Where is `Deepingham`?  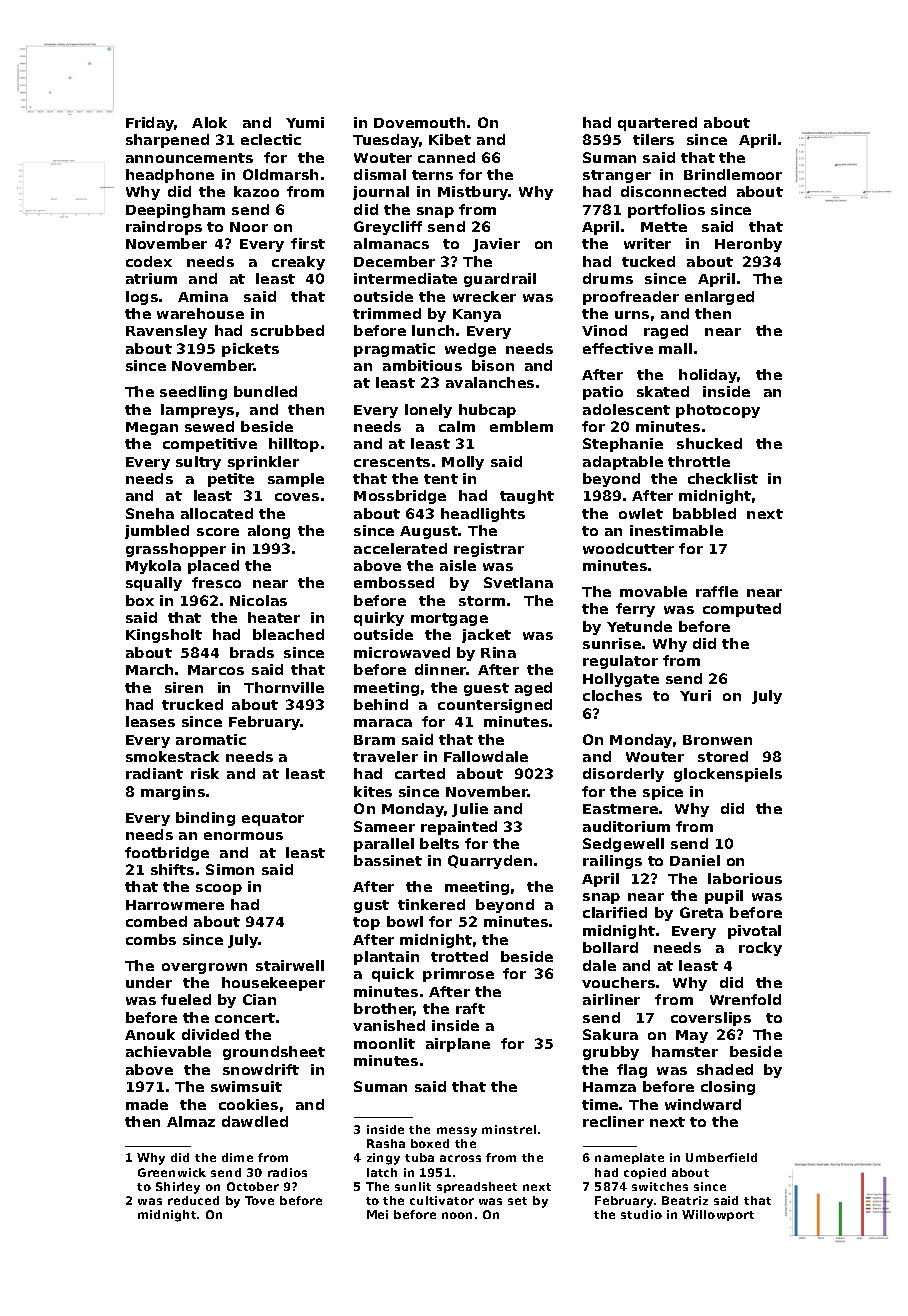 Deepingham is located at coordinates (175, 211).
